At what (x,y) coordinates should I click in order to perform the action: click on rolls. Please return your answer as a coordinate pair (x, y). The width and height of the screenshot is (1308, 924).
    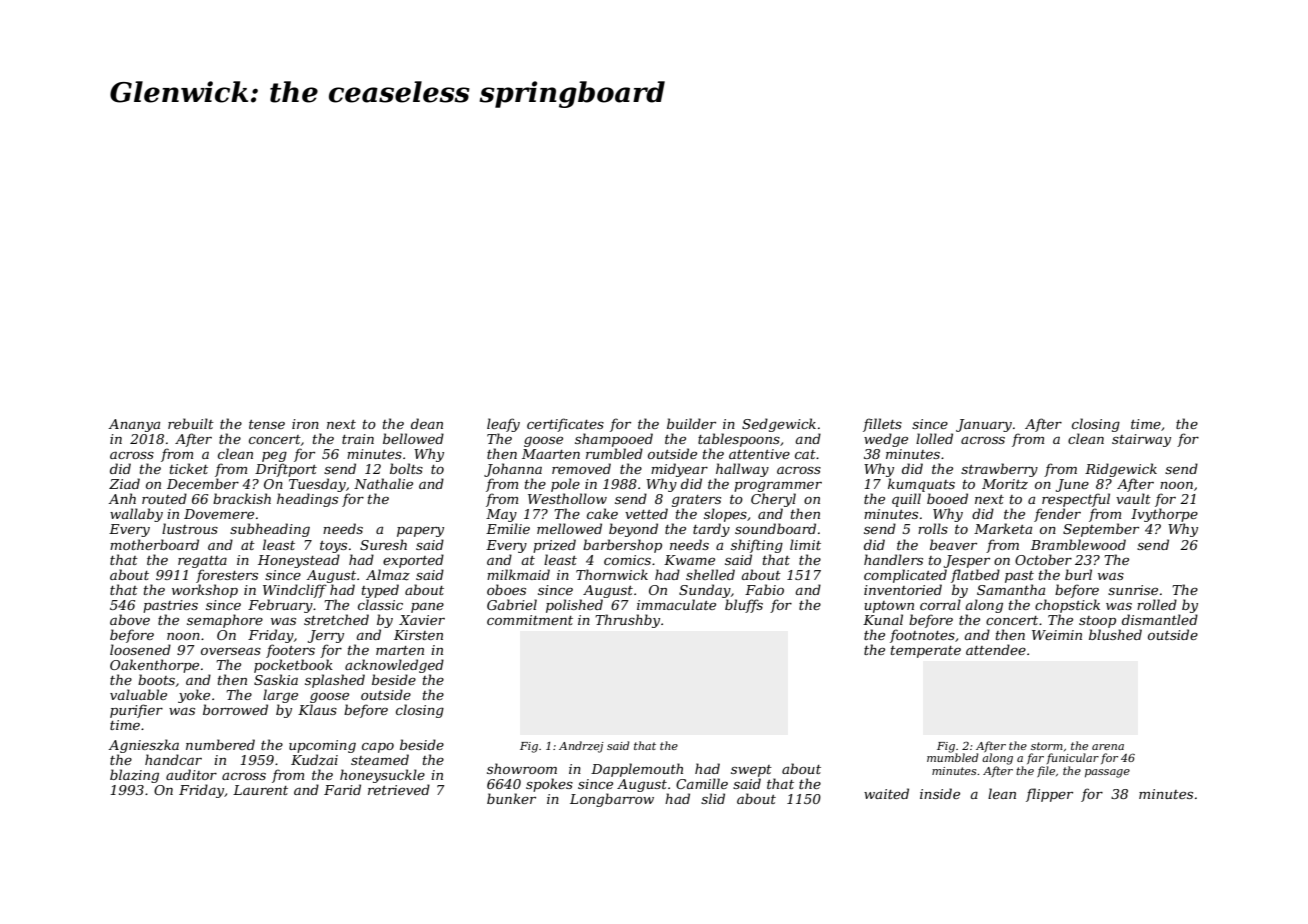
    Looking at the image, I should click on (933, 528).
